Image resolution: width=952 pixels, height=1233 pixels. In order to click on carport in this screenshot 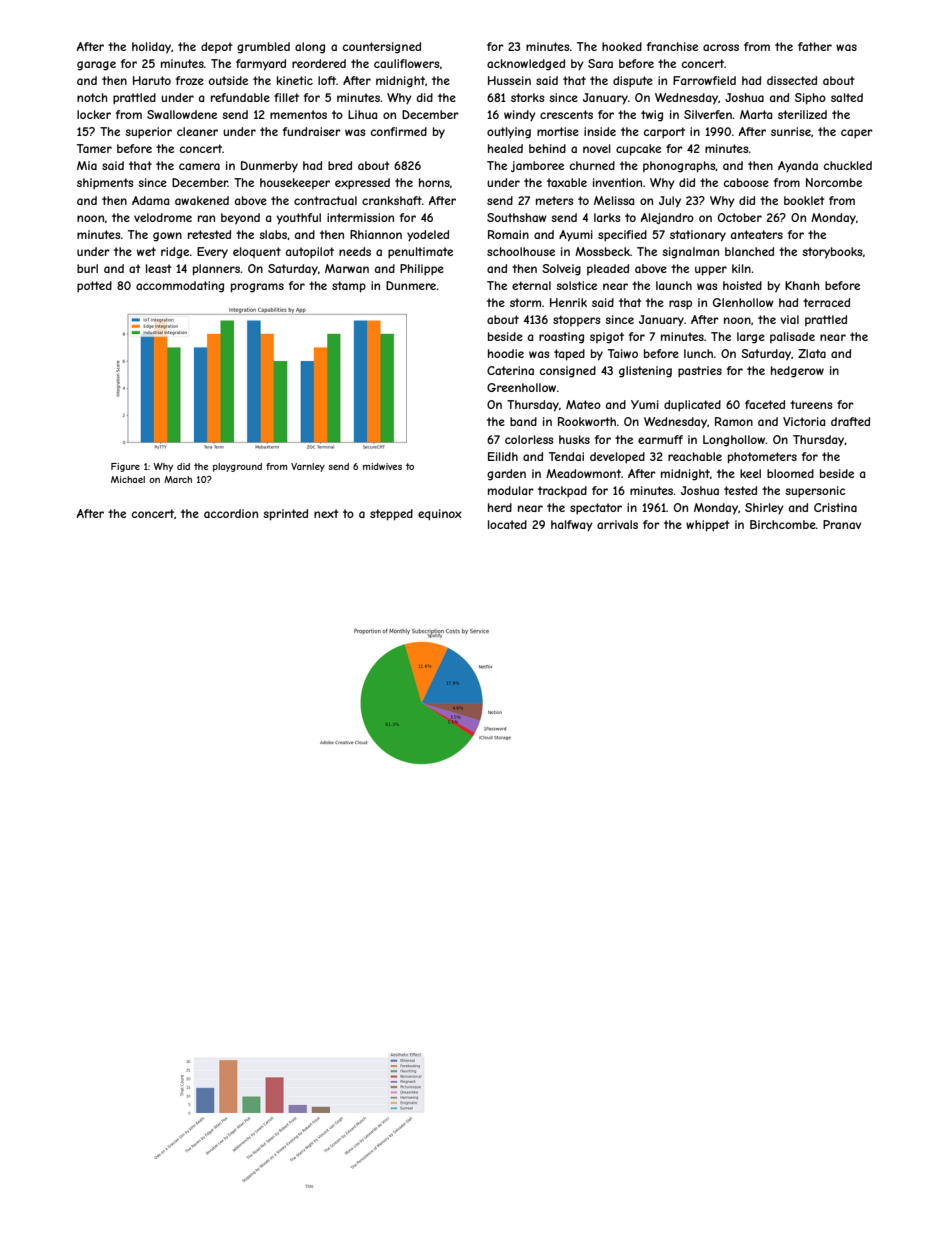, I will do `click(664, 132)`.
